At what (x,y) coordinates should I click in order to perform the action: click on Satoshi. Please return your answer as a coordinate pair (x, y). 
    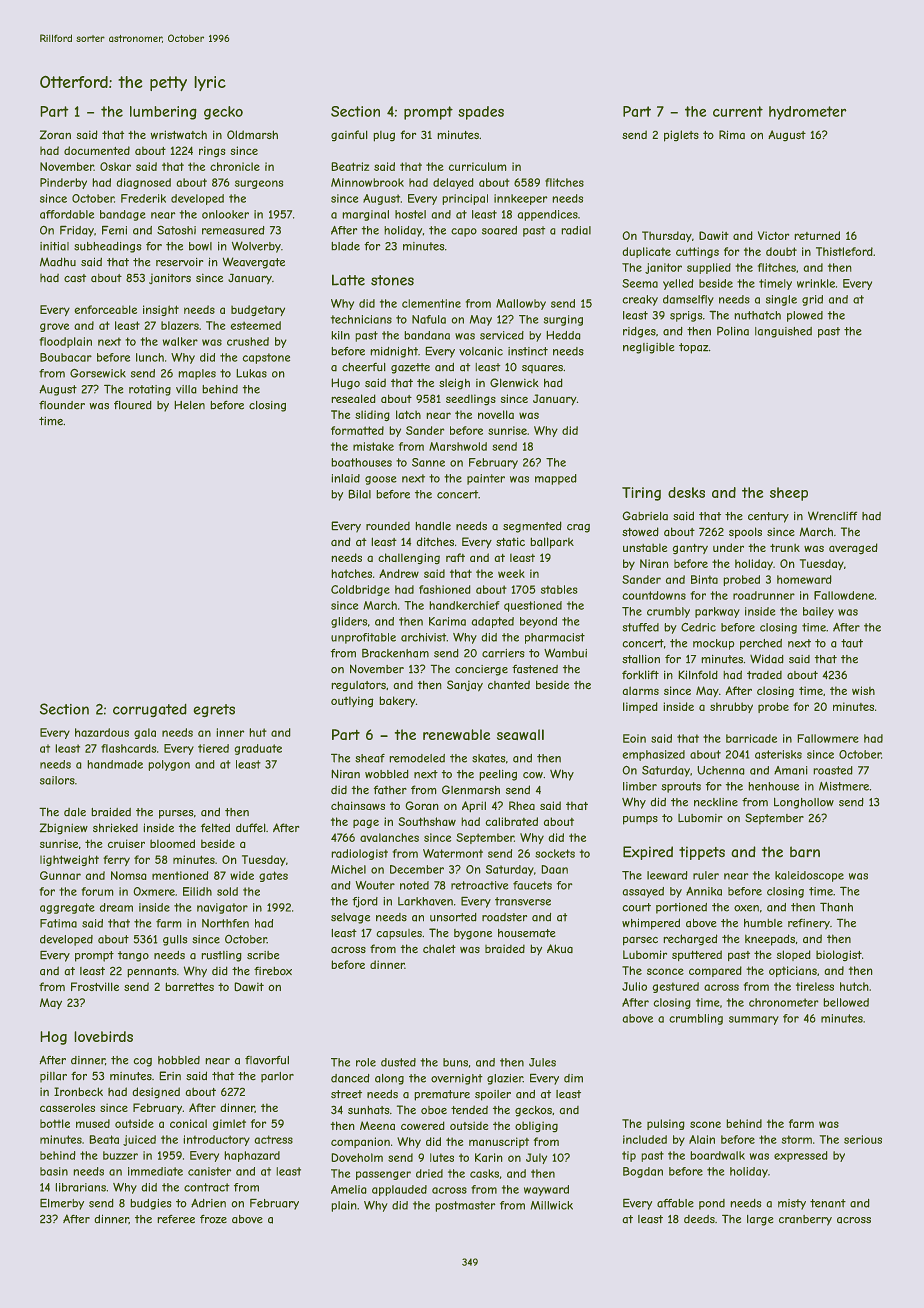
    Looking at the image, I should click on (176, 230).
